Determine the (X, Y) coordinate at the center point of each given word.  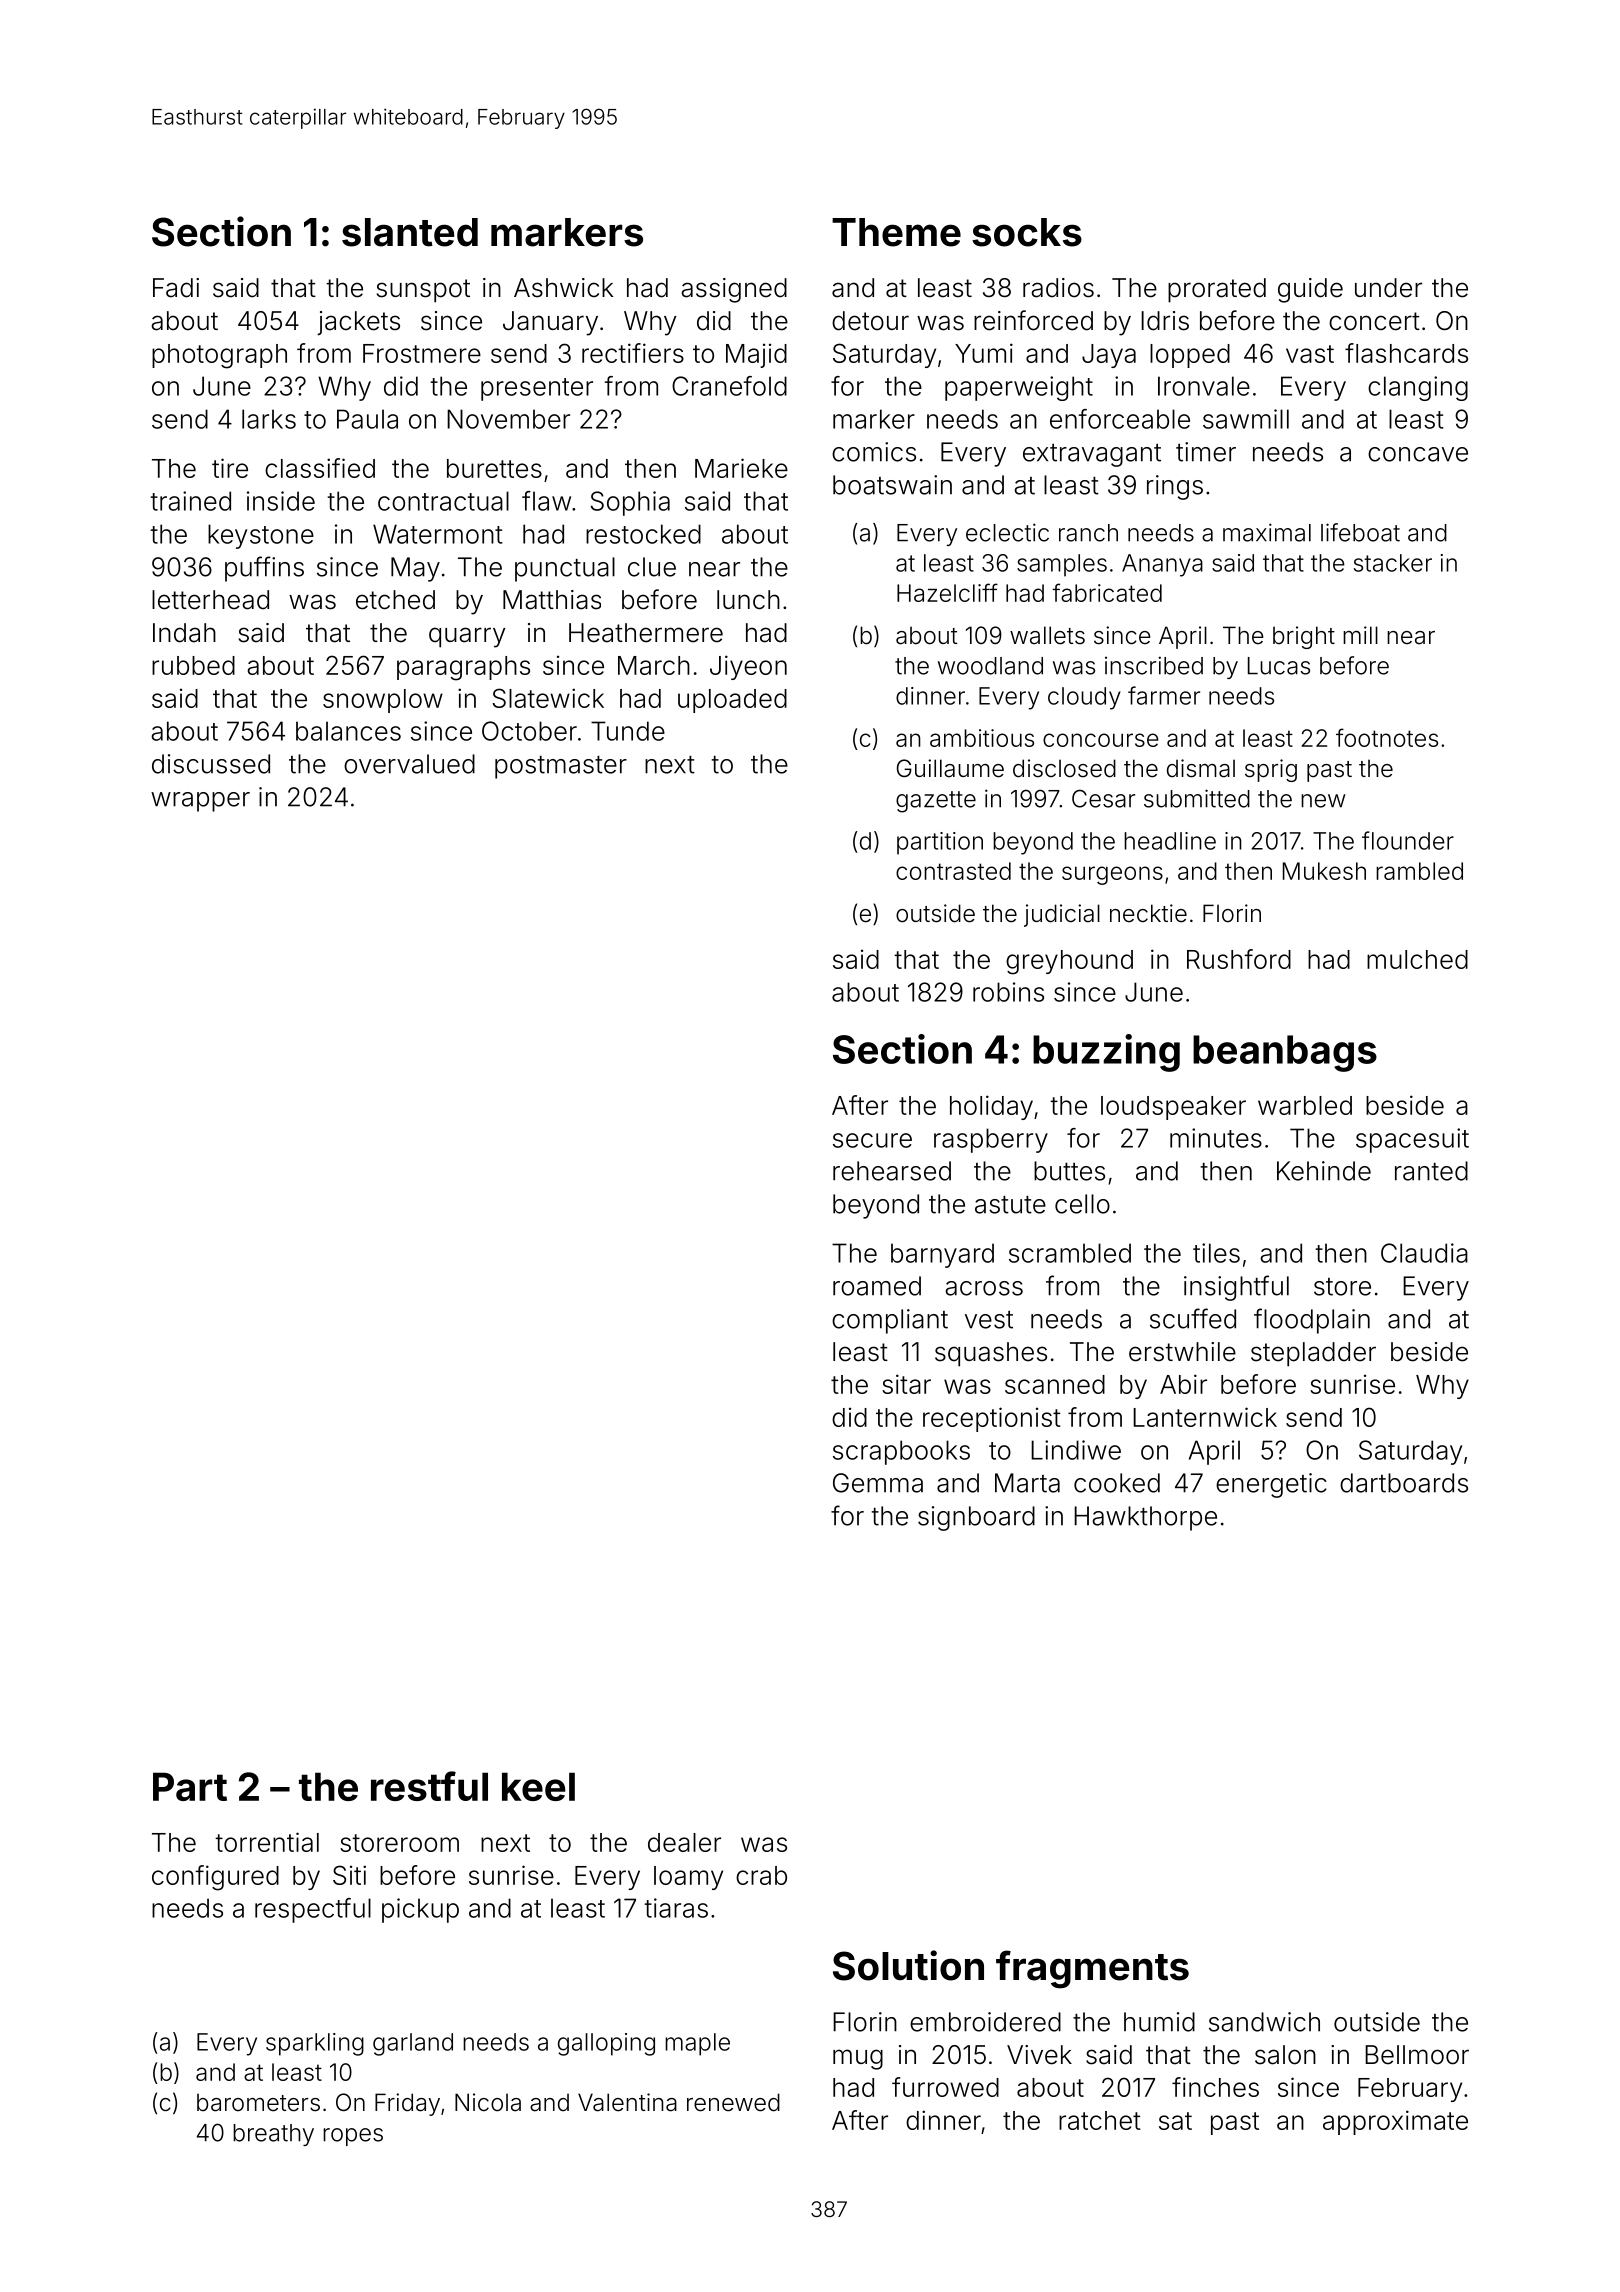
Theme (896, 232)
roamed (877, 1286)
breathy (273, 2135)
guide (1310, 290)
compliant (890, 1321)
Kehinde (1324, 1171)
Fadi (176, 288)
